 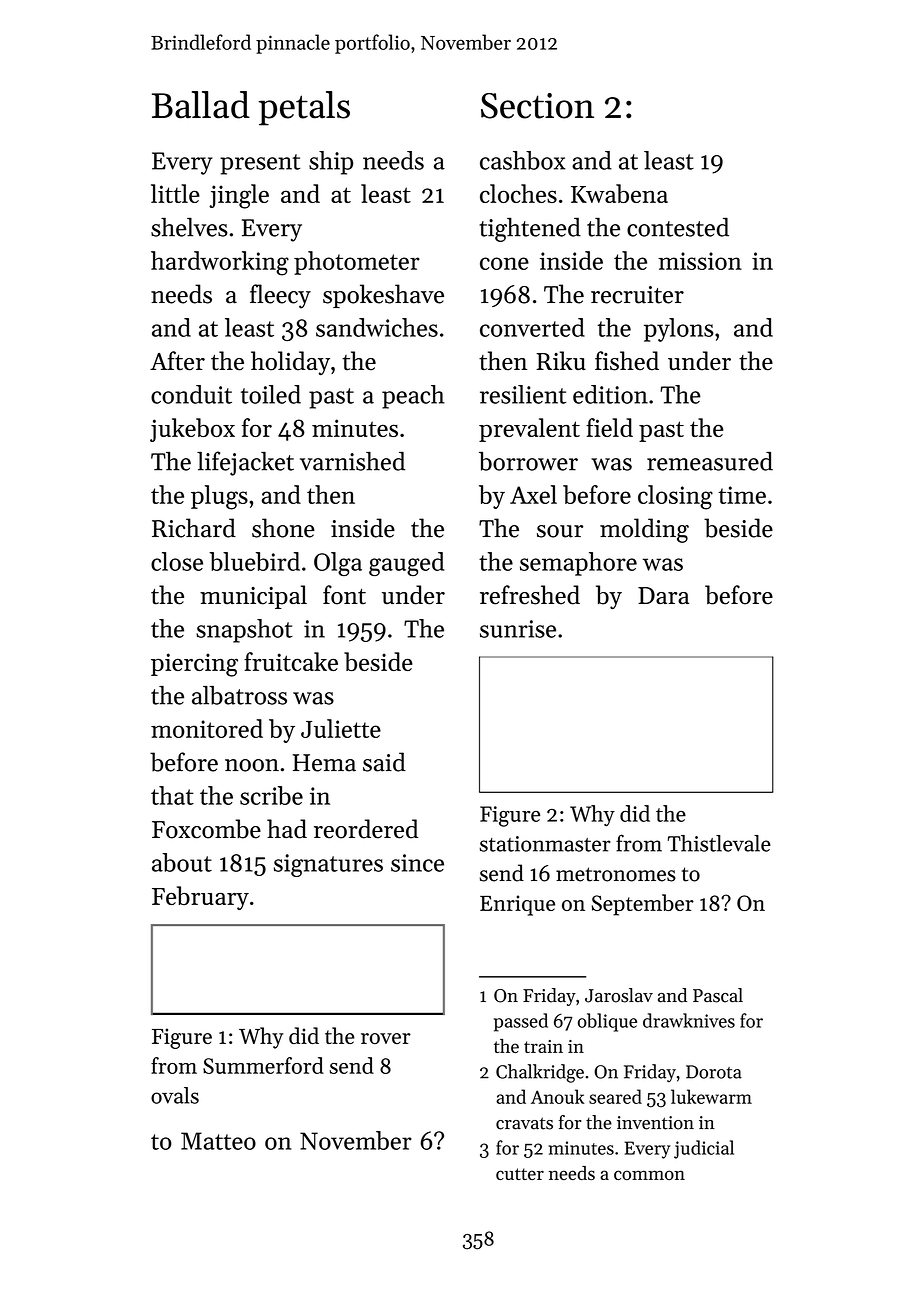 I want to click on Juliette, so click(x=341, y=728).
